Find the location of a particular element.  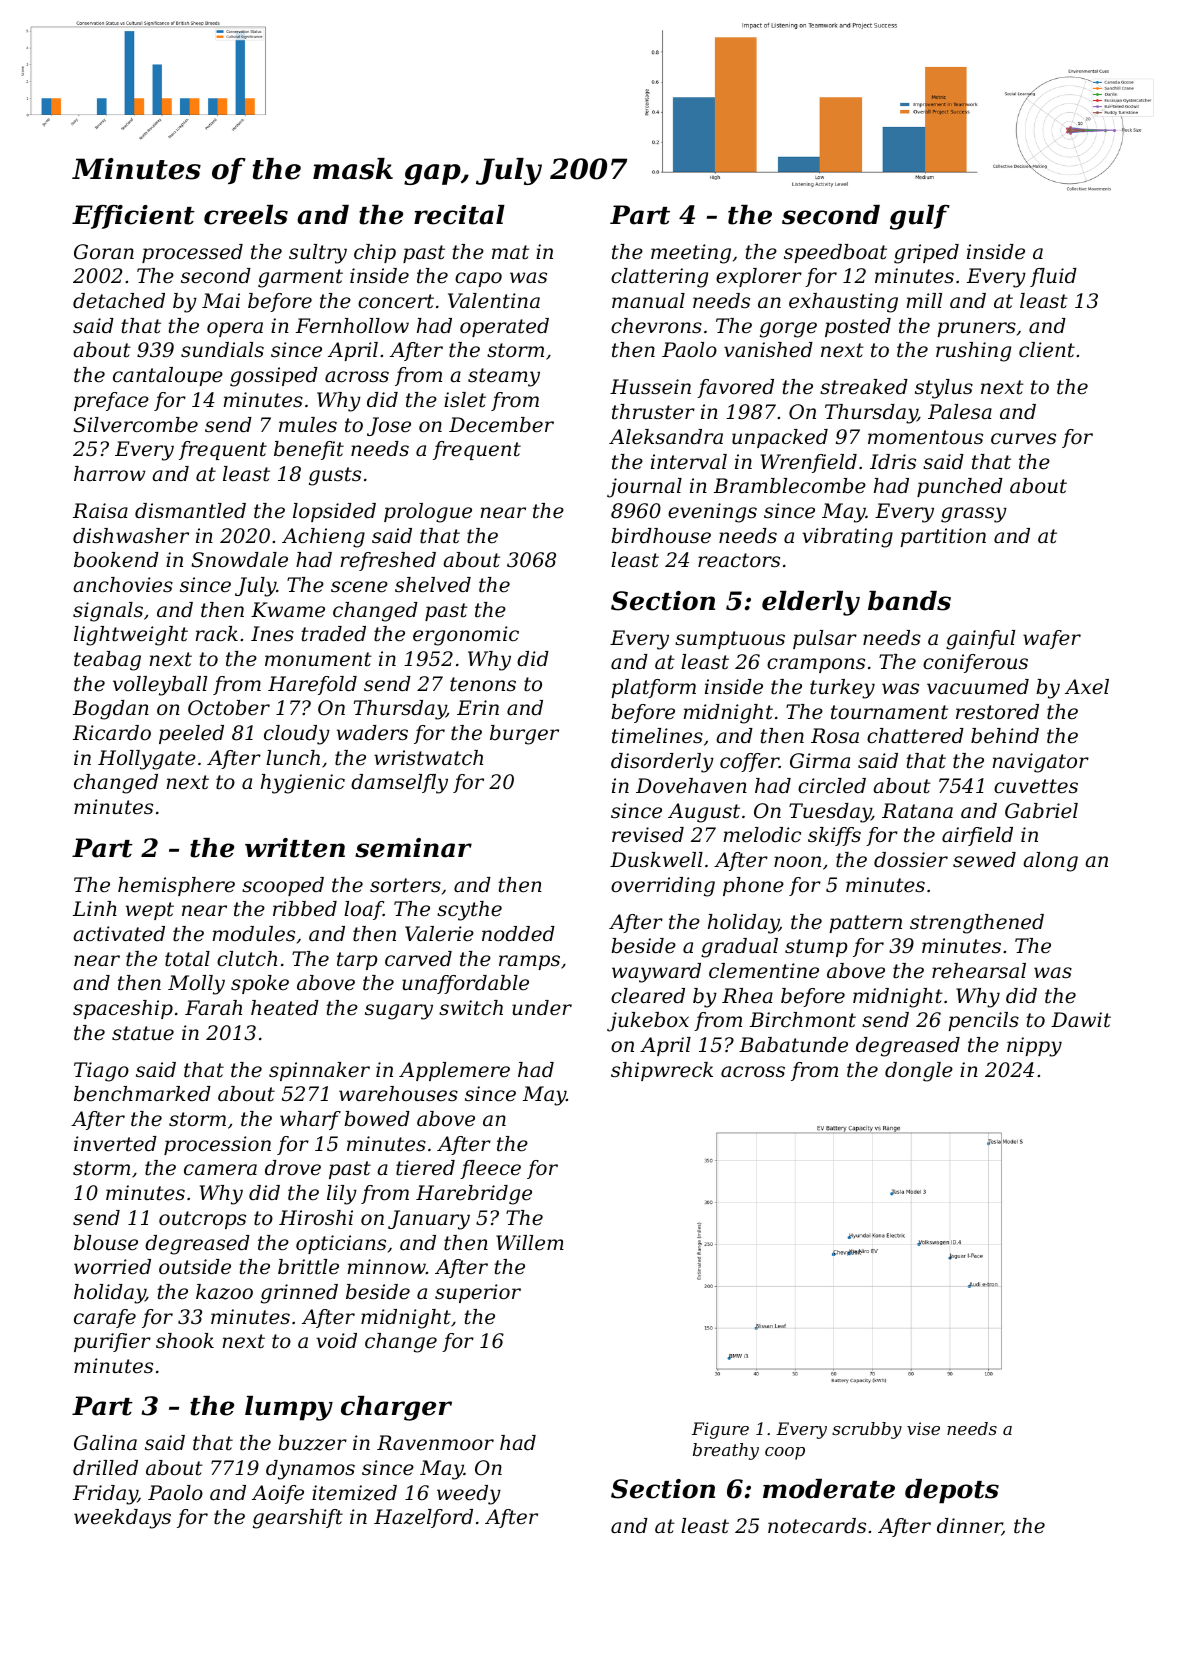

weedy is located at coordinates (469, 1495).
